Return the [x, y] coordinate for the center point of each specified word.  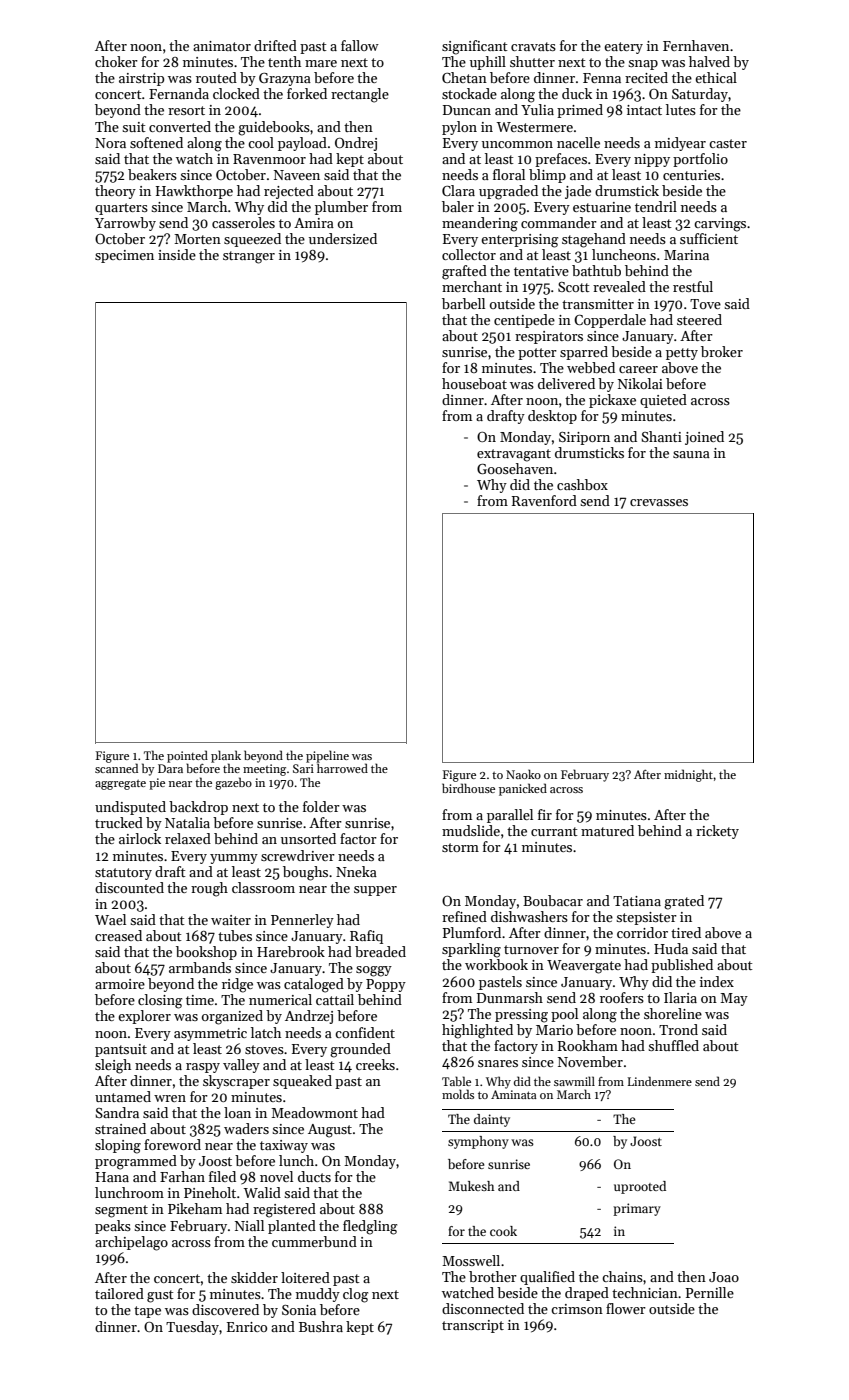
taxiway [284, 1146]
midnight [688, 775]
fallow [360, 45]
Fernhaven [696, 45]
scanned [116, 768]
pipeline [327, 756]
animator [222, 46]
